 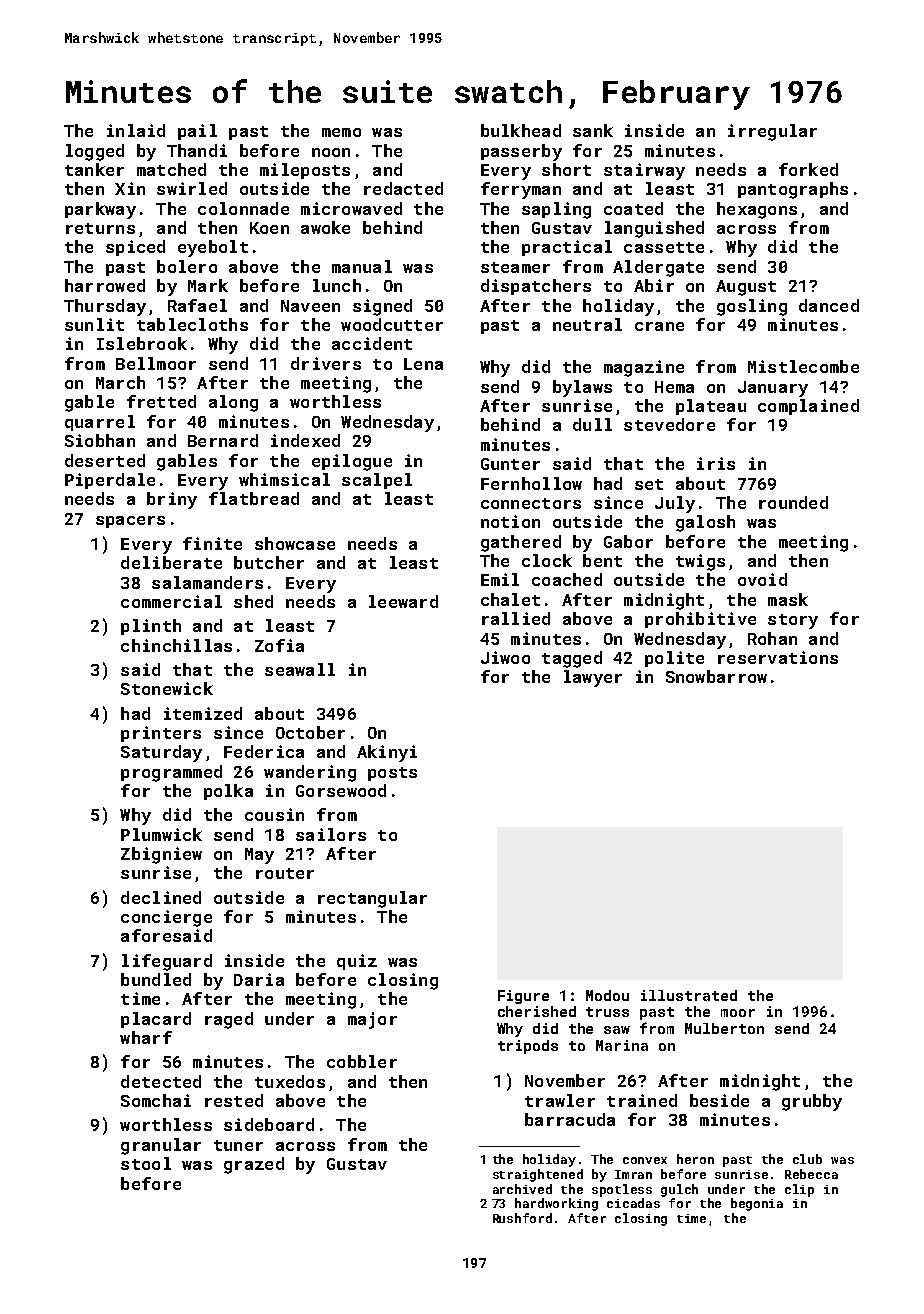 I want to click on steamer, so click(x=515, y=267).
